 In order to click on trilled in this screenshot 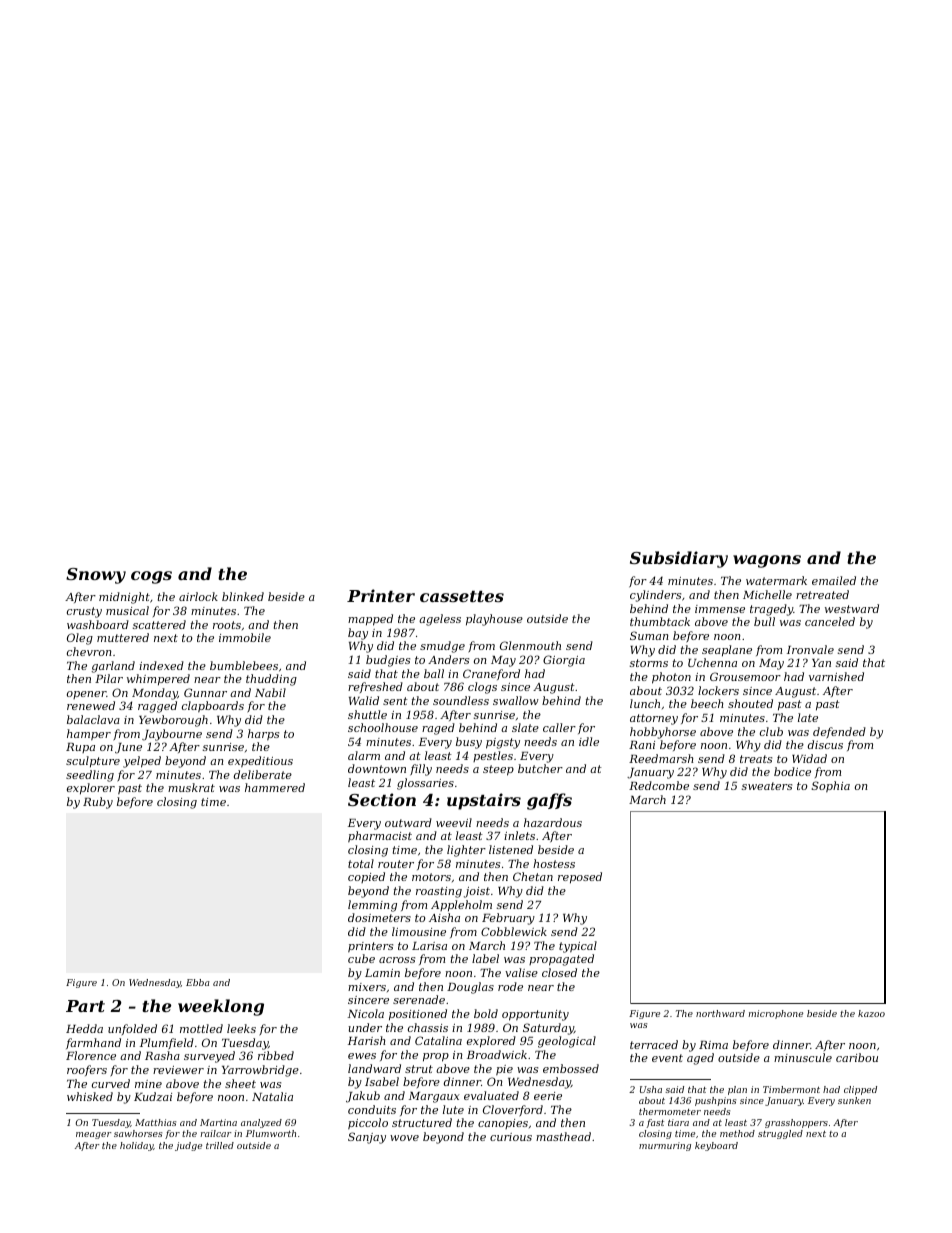, I will do `click(220, 1145)`.
